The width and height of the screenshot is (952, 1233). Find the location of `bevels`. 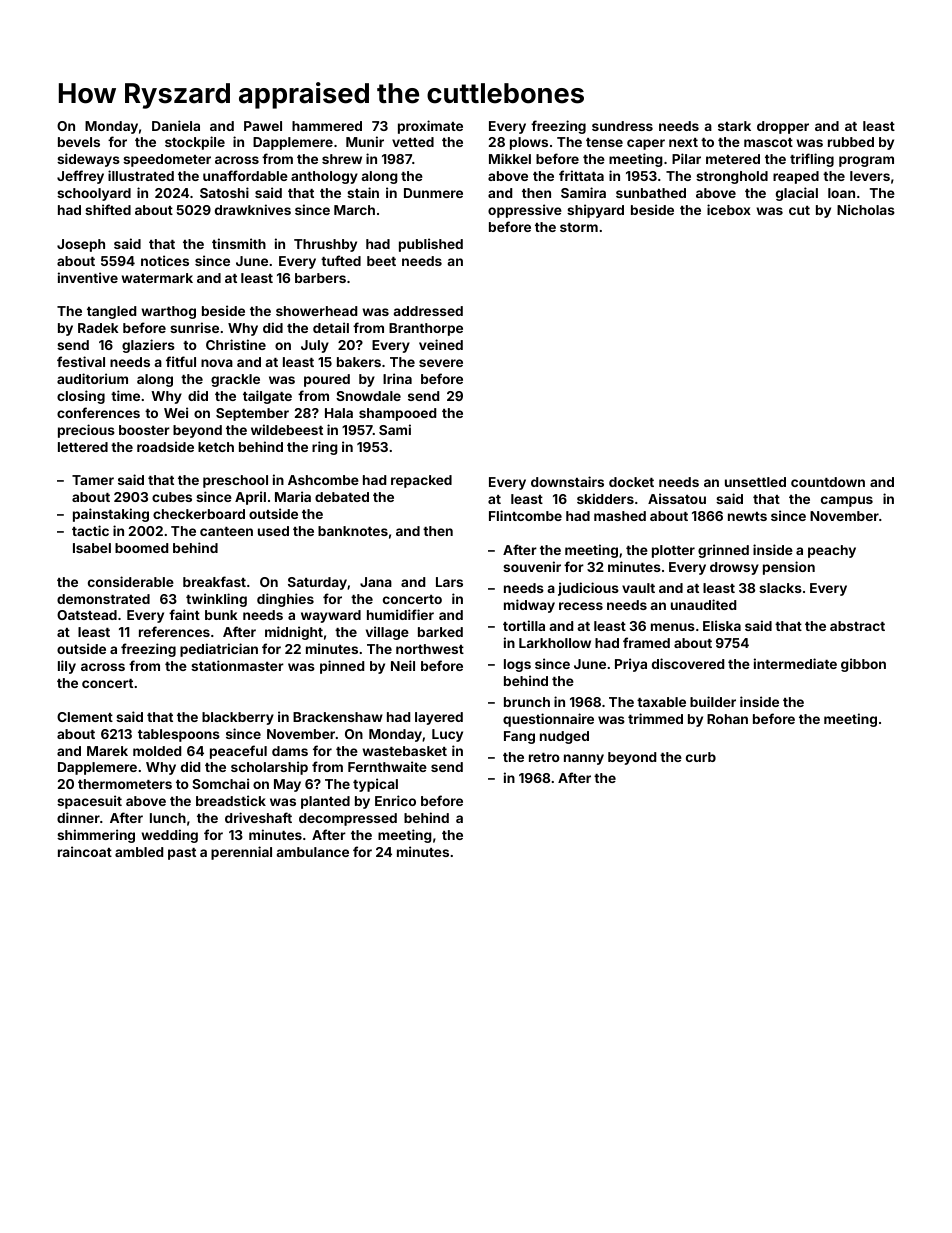

bevels is located at coordinates (79, 142).
